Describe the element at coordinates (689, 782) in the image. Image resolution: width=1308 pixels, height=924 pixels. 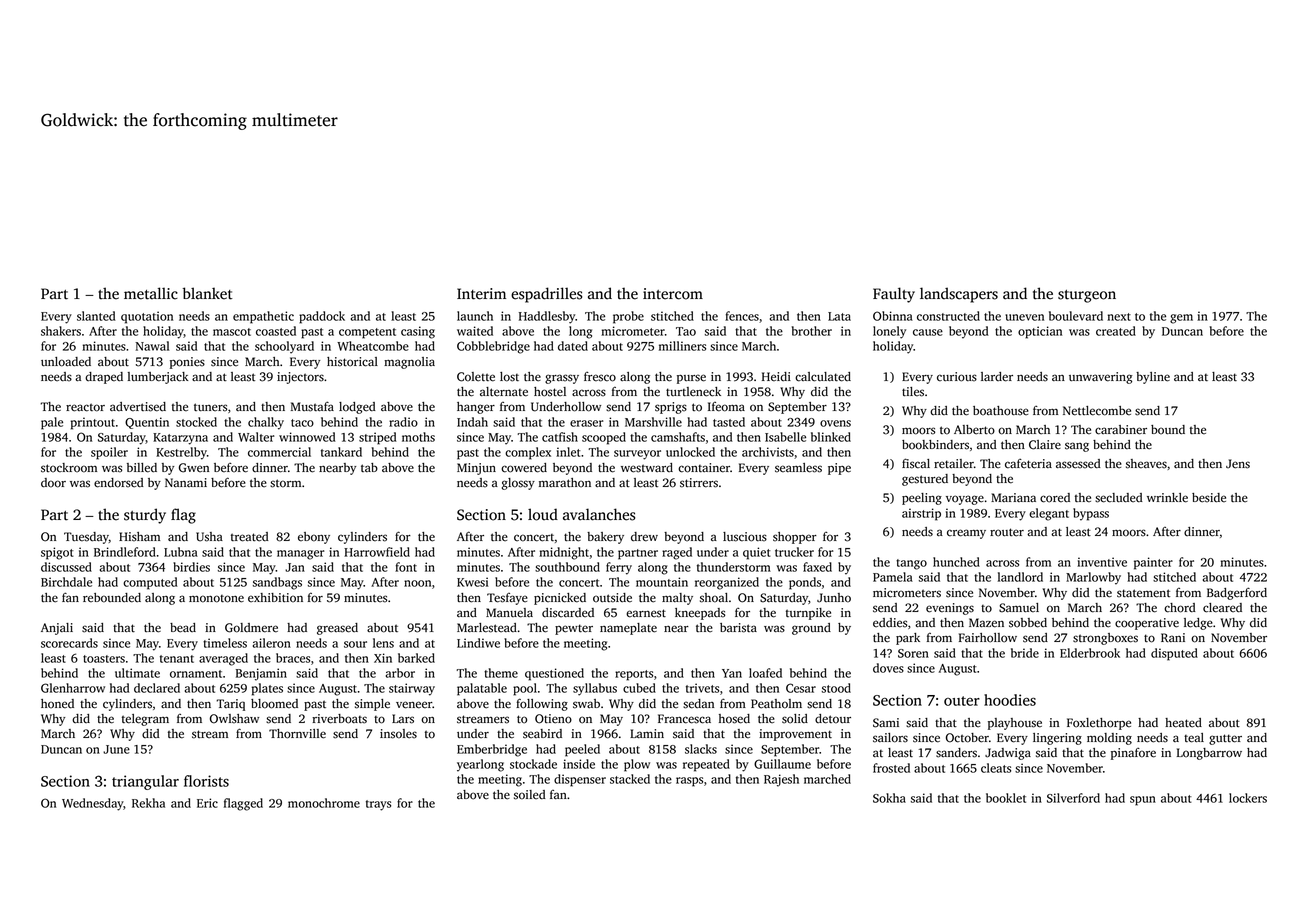
I see `rasps` at that location.
